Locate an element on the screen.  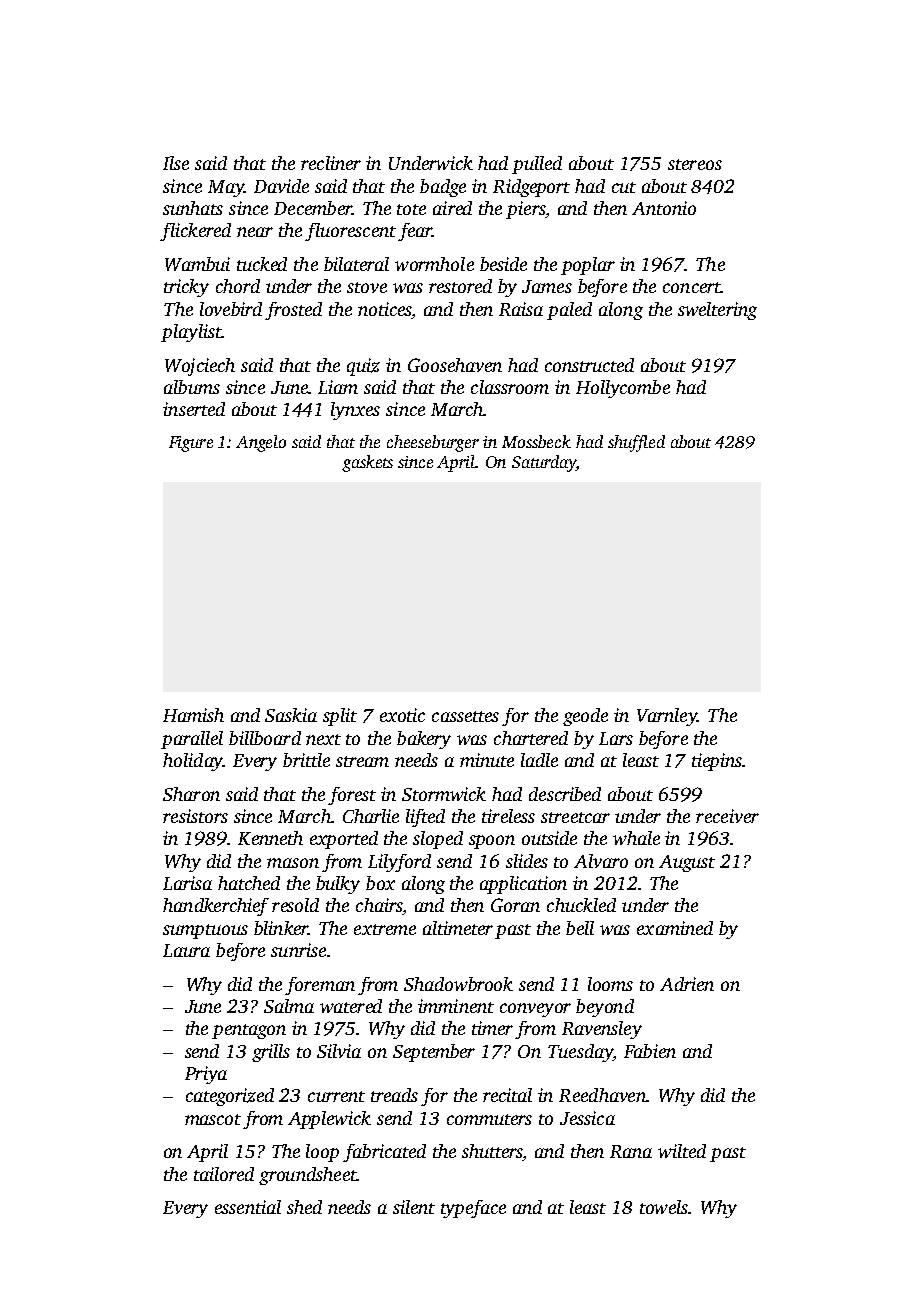
Angelo is located at coordinates (261, 443).
